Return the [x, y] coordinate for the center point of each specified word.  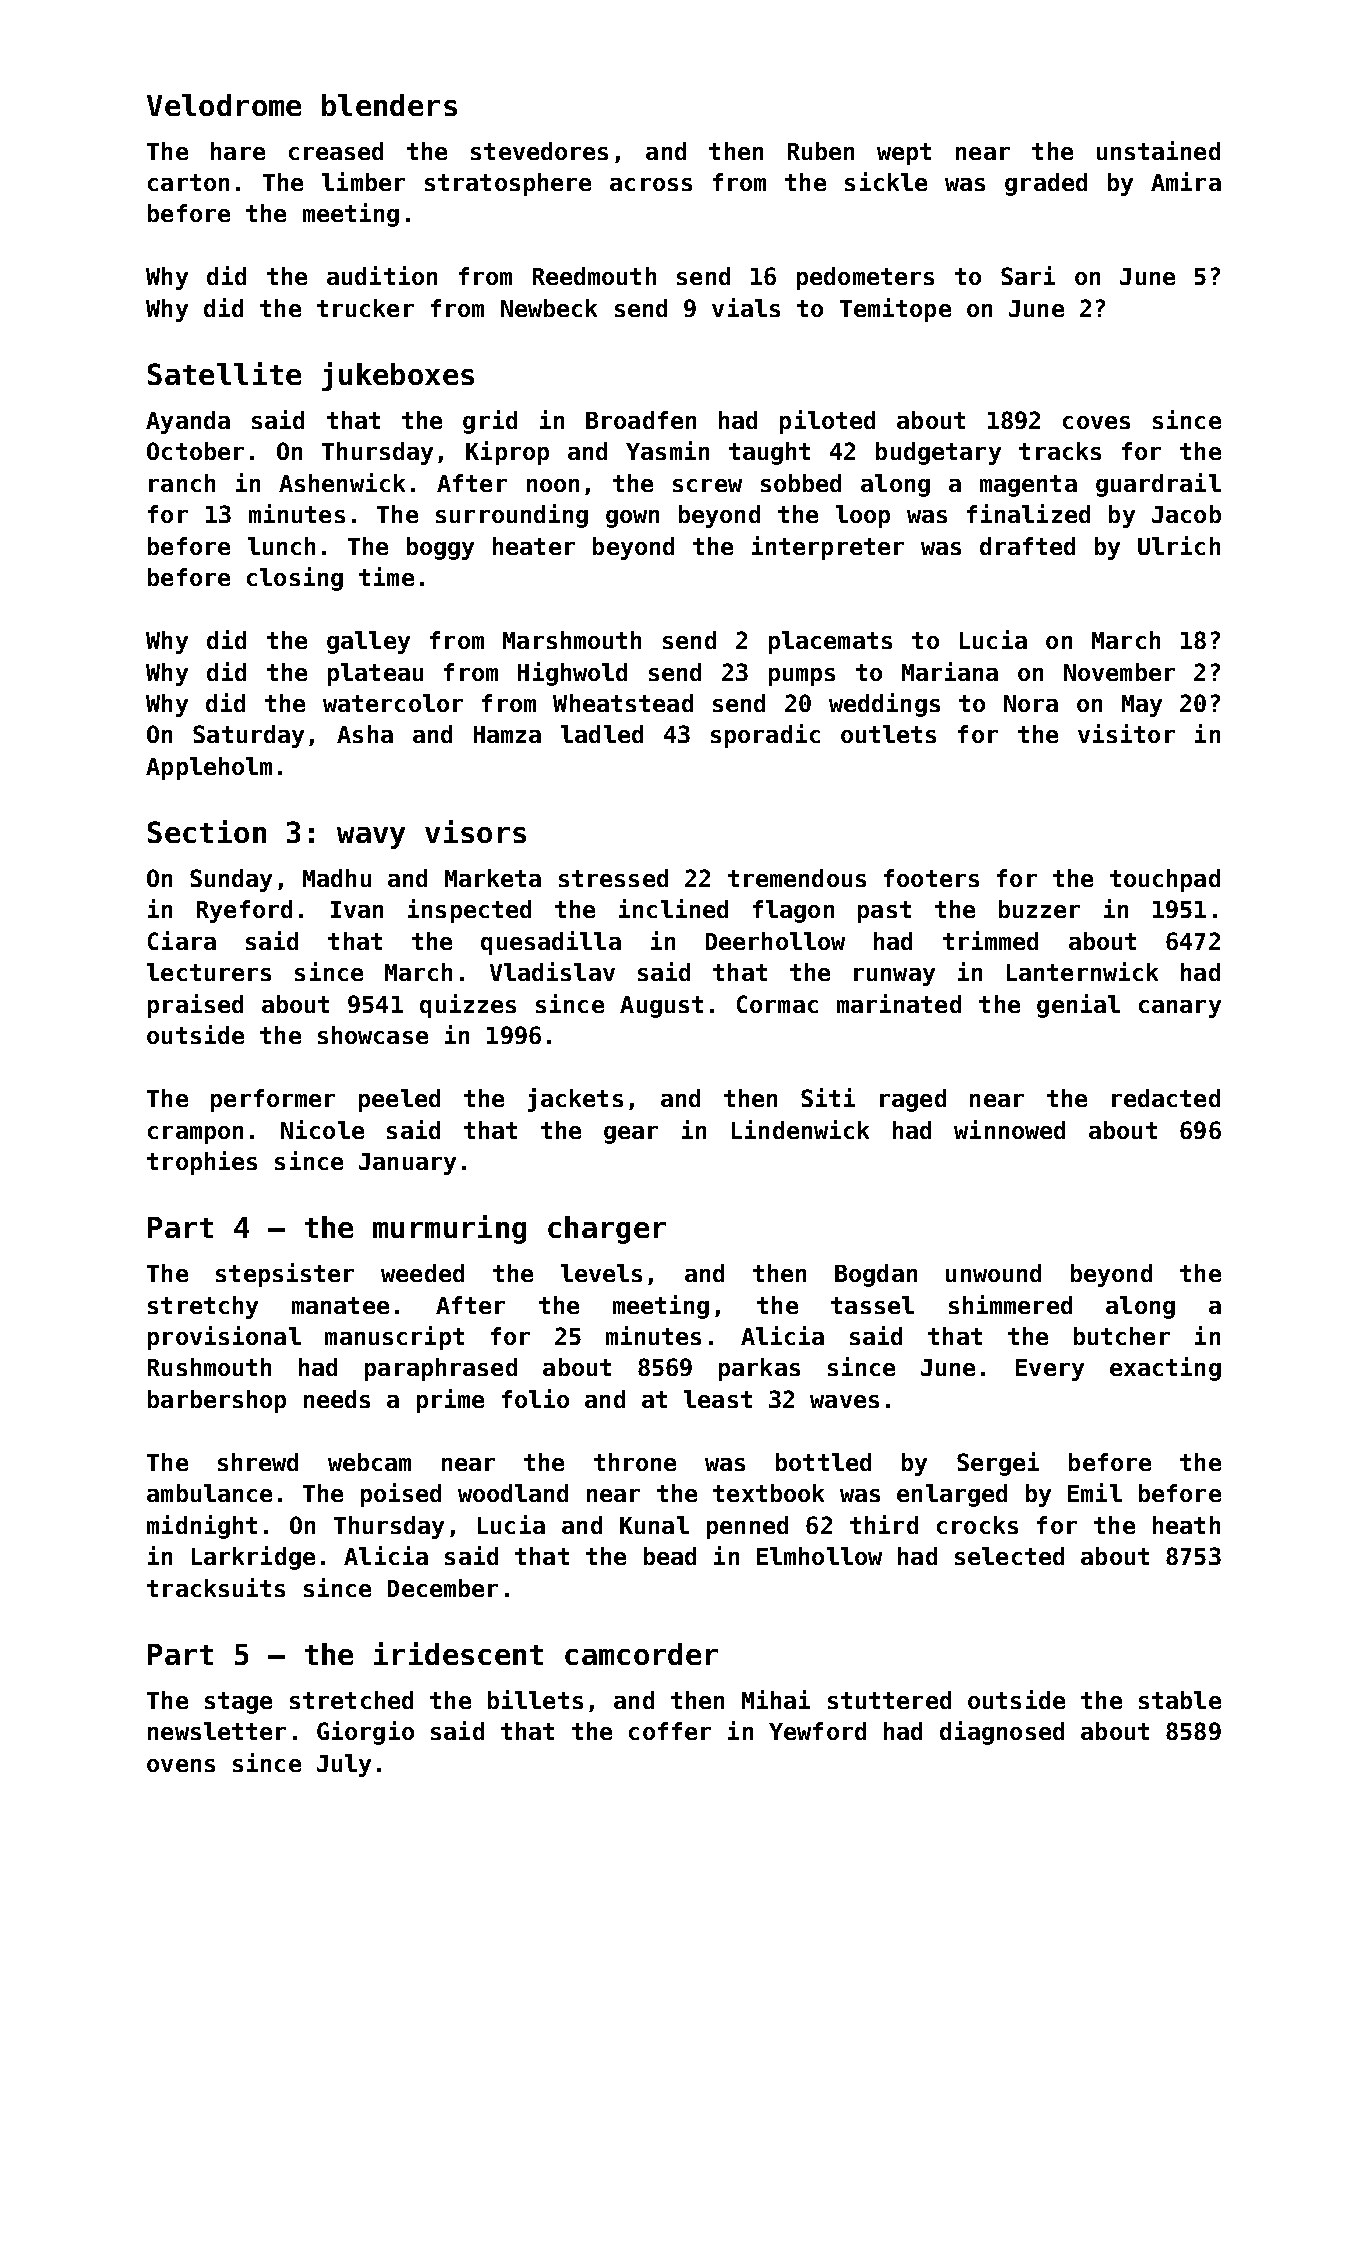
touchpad [1165, 880]
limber [363, 181]
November [1119, 672]
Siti [828, 1097]
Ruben [821, 151]
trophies [202, 1163]
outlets [888, 734]
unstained [1158, 150]
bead [670, 1556]
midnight [202, 1527]
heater [534, 546]
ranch [182, 483]
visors [475, 831]
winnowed [1009, 1129]
